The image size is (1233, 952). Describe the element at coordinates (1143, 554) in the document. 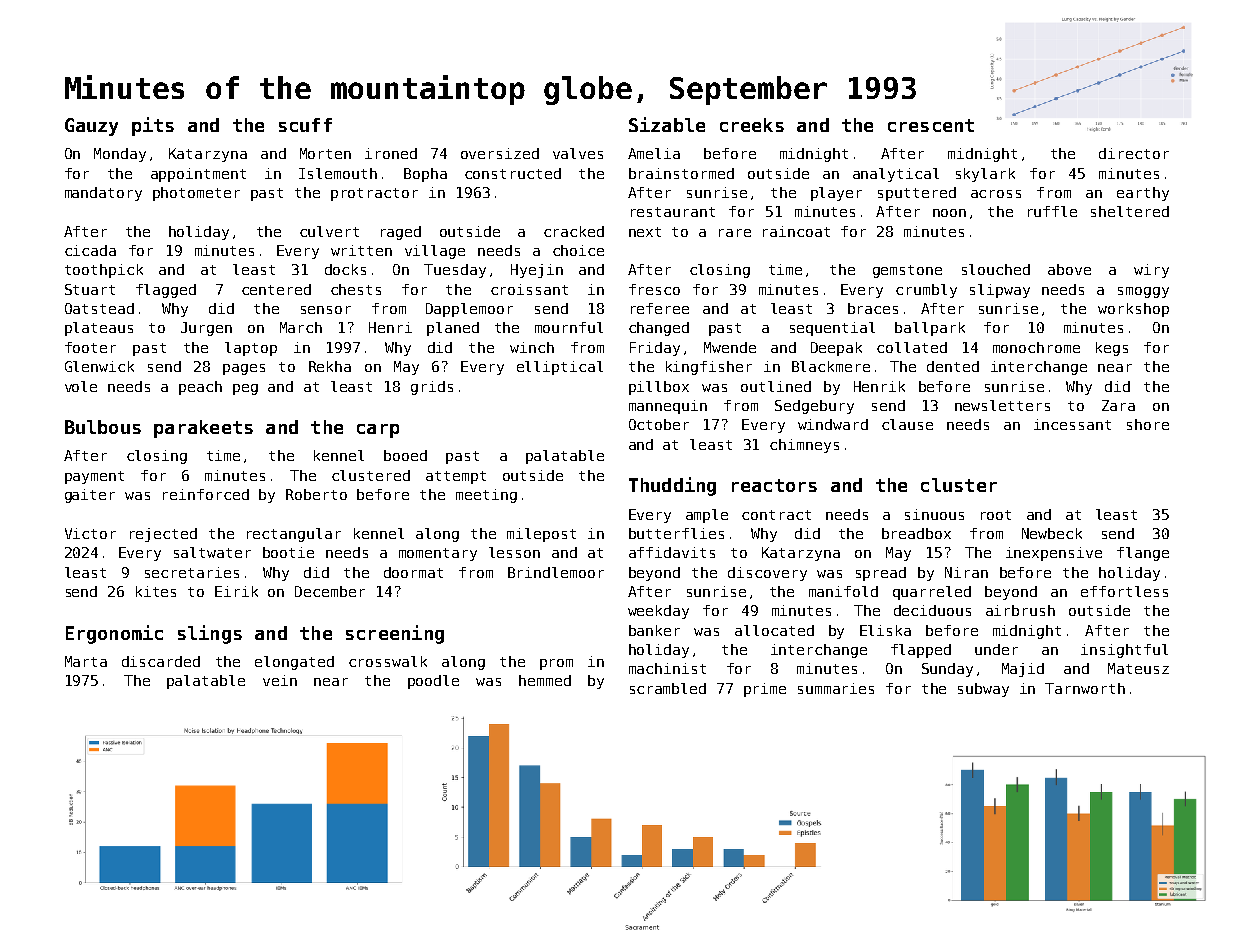

I see `flange` at that location.
